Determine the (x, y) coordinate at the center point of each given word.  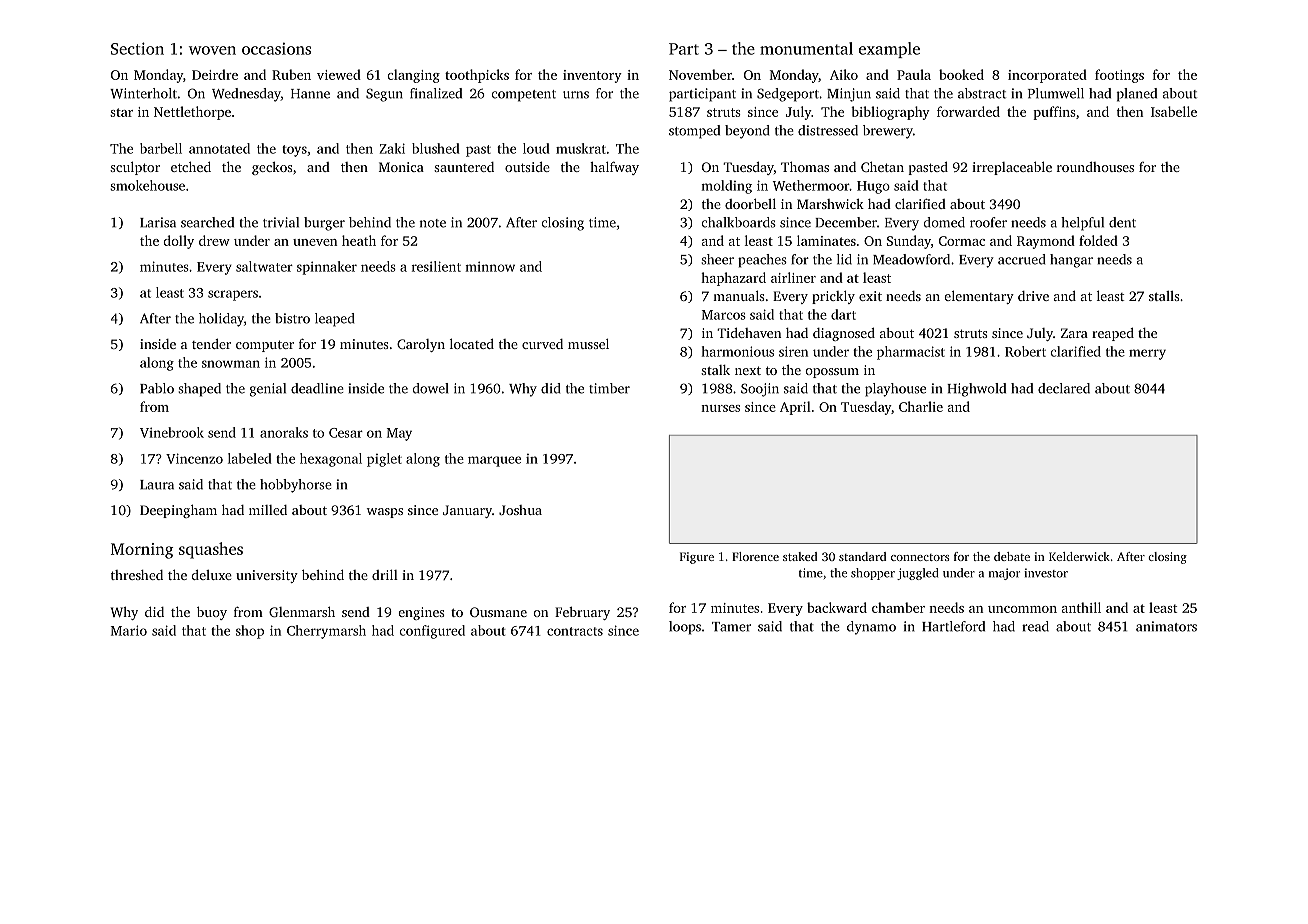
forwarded (968, 111)
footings (1119, 76)
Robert (1025, 351)
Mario (129, 630)
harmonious (738, 351)
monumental (806, 48)
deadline (317, 388)
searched (207, 222)
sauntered (464, 167)
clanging (413, 76)
